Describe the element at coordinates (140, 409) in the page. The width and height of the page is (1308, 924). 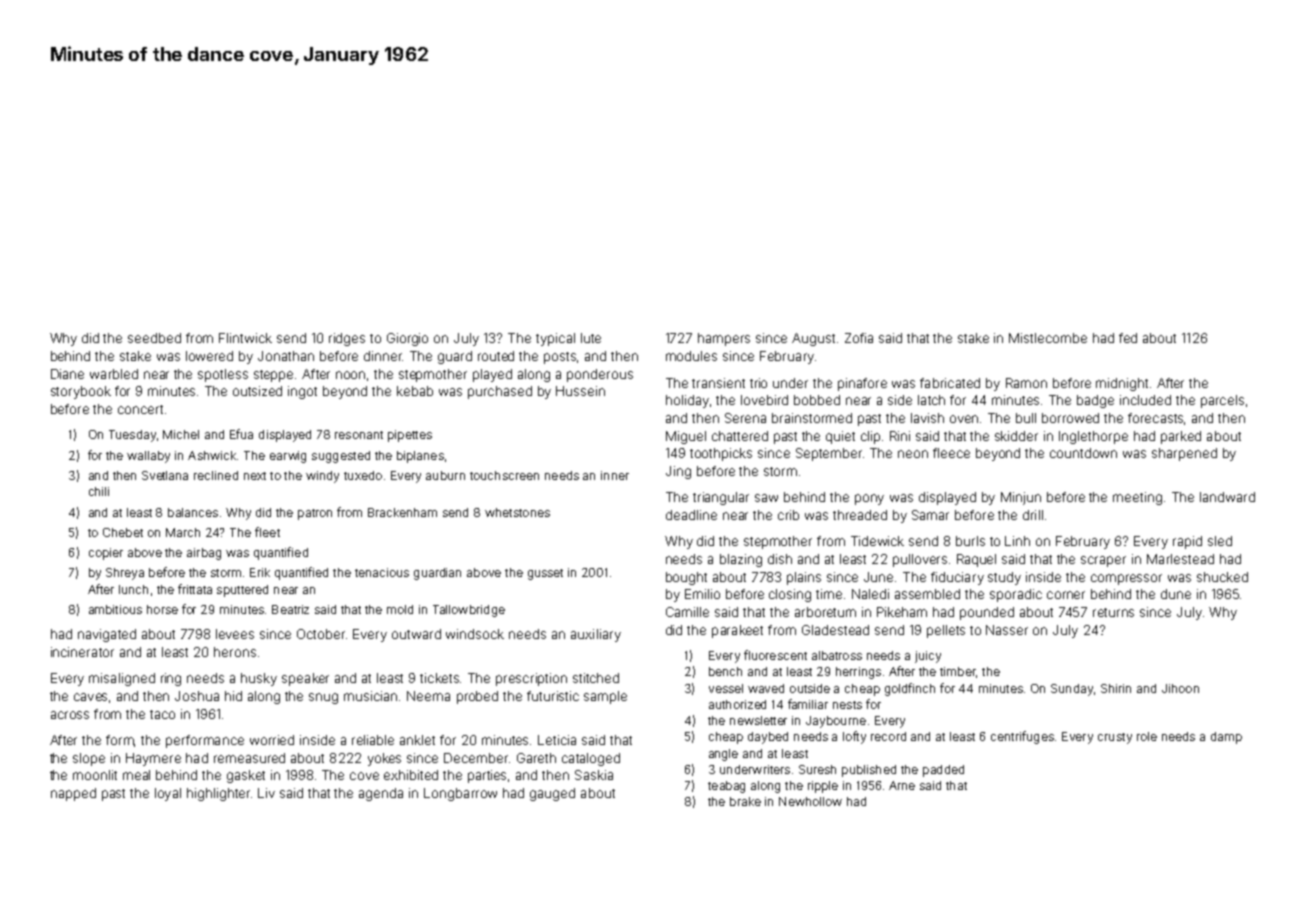
I see `concert` at that location.
